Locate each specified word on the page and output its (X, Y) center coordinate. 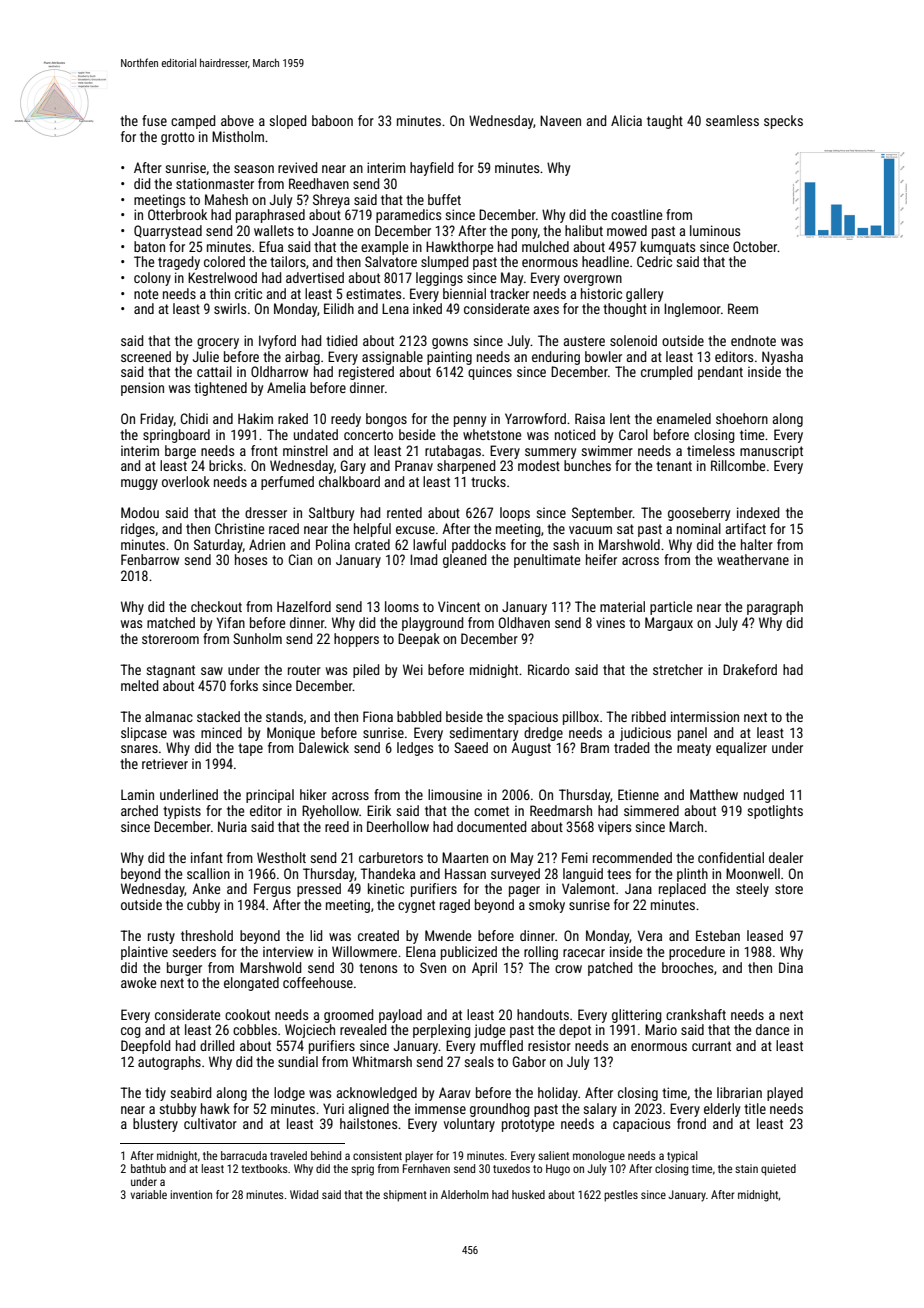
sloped (287, 122)
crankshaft (696, 1014)
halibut (584, 230)
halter (757, 544)
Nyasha (782, 358)
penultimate (547, 561)
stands (284, 716)
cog (131, 1032)
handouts (543, 1014)
